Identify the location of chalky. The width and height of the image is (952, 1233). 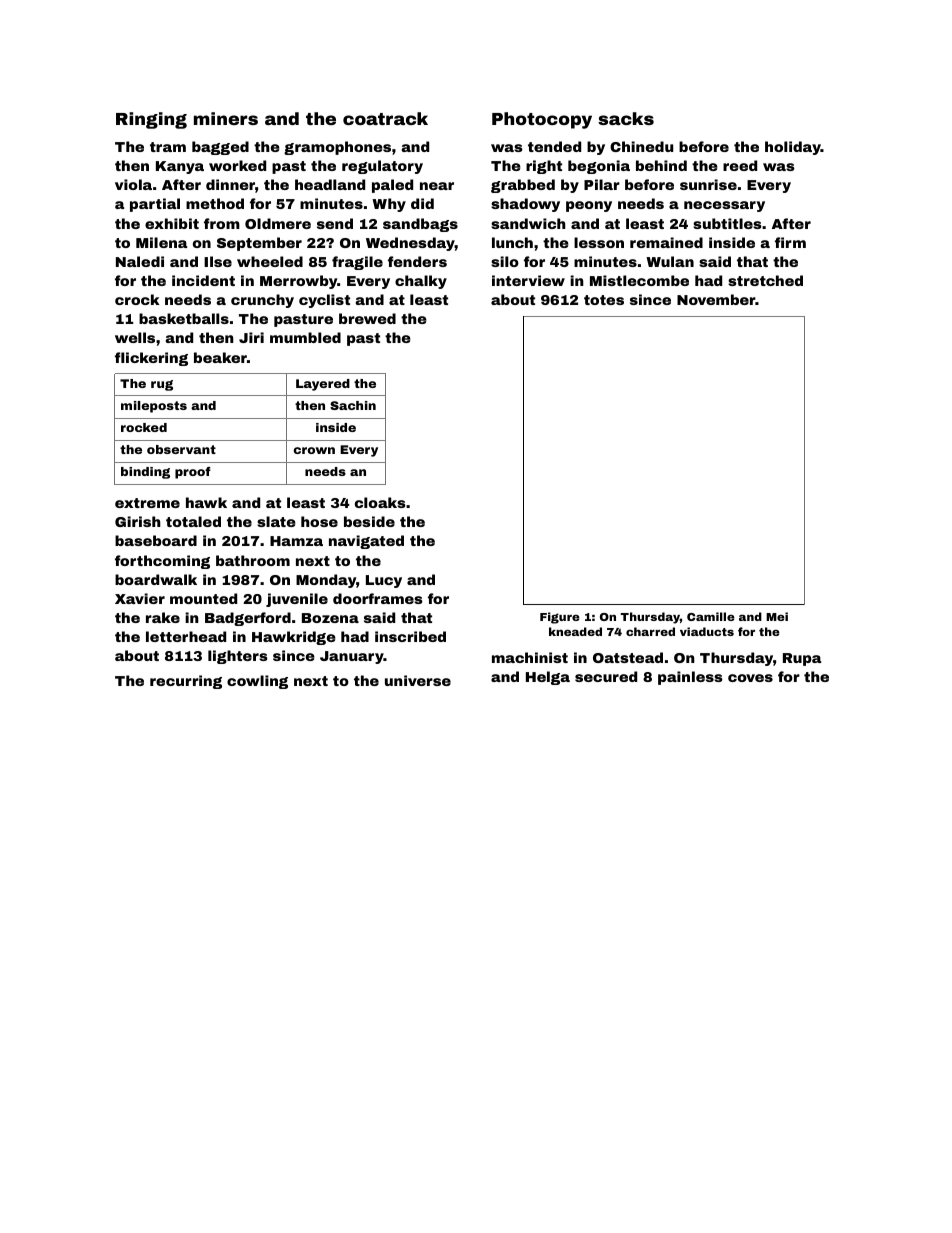
(421, 282).
